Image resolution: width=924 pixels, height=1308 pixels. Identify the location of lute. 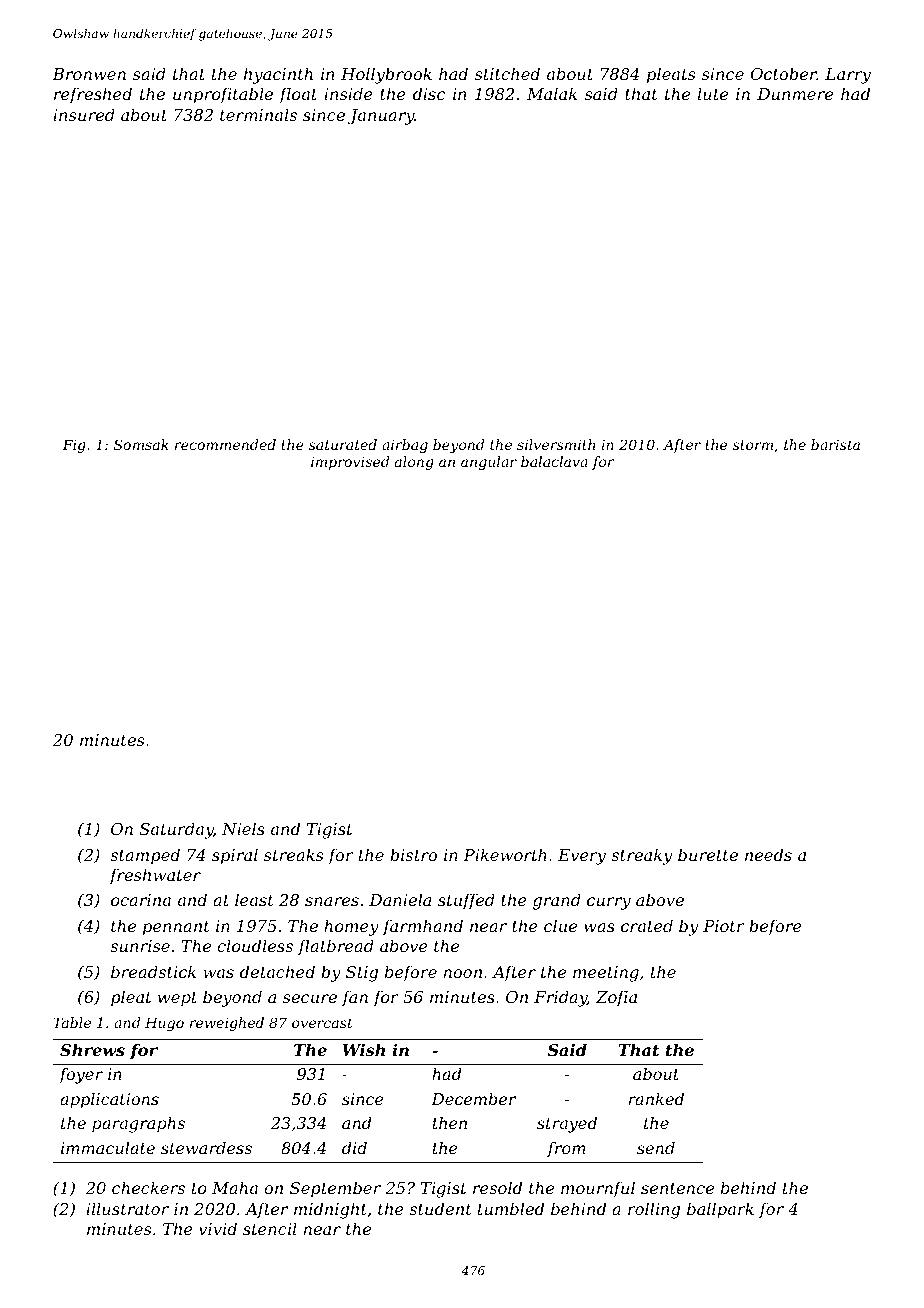
(713, 93).
